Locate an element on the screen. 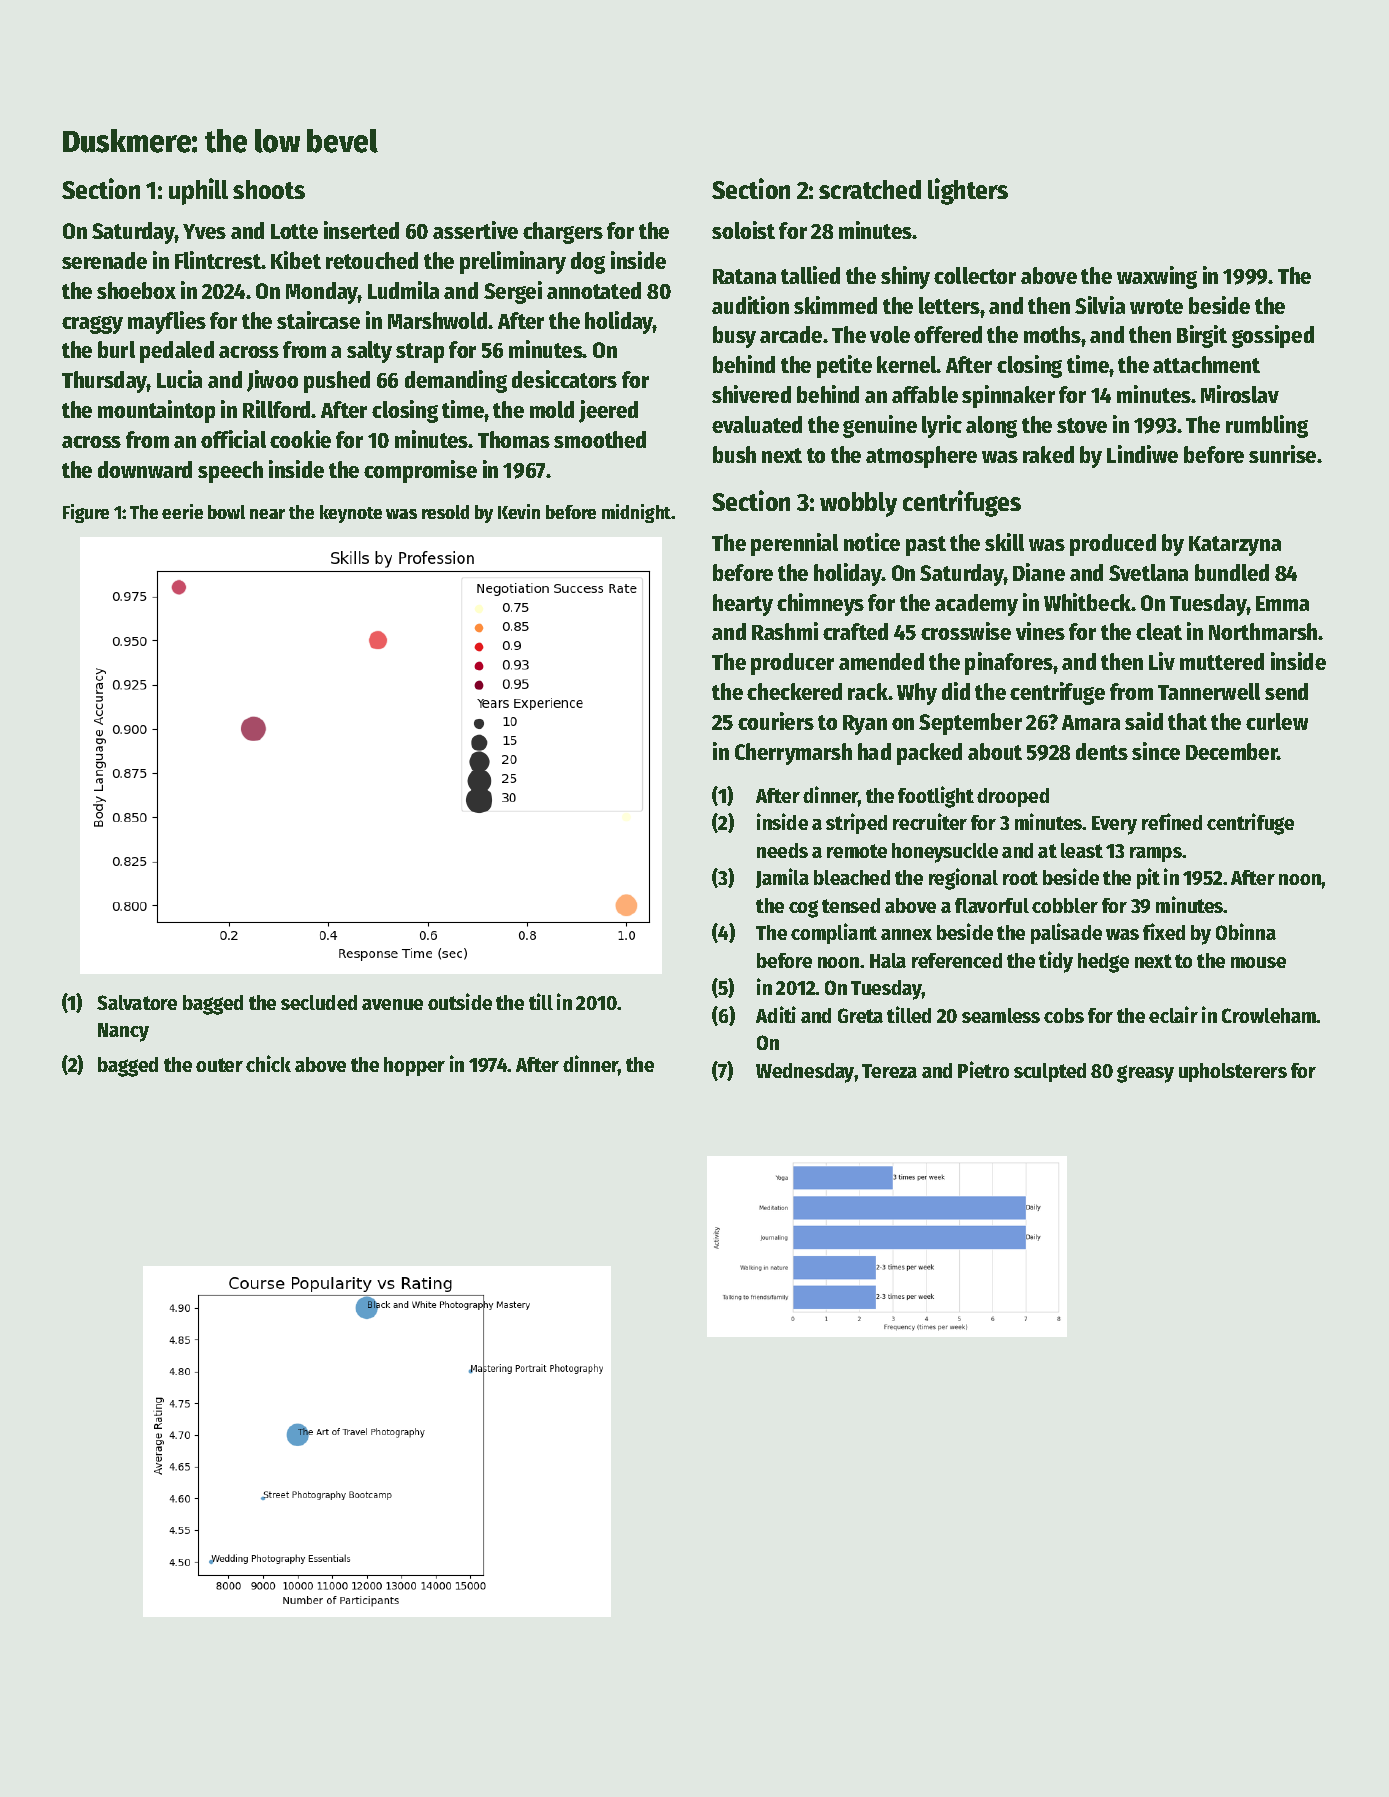 The width and height of the screenshot is (1389, 1797). eerie is located at coordinates (182, 511).
